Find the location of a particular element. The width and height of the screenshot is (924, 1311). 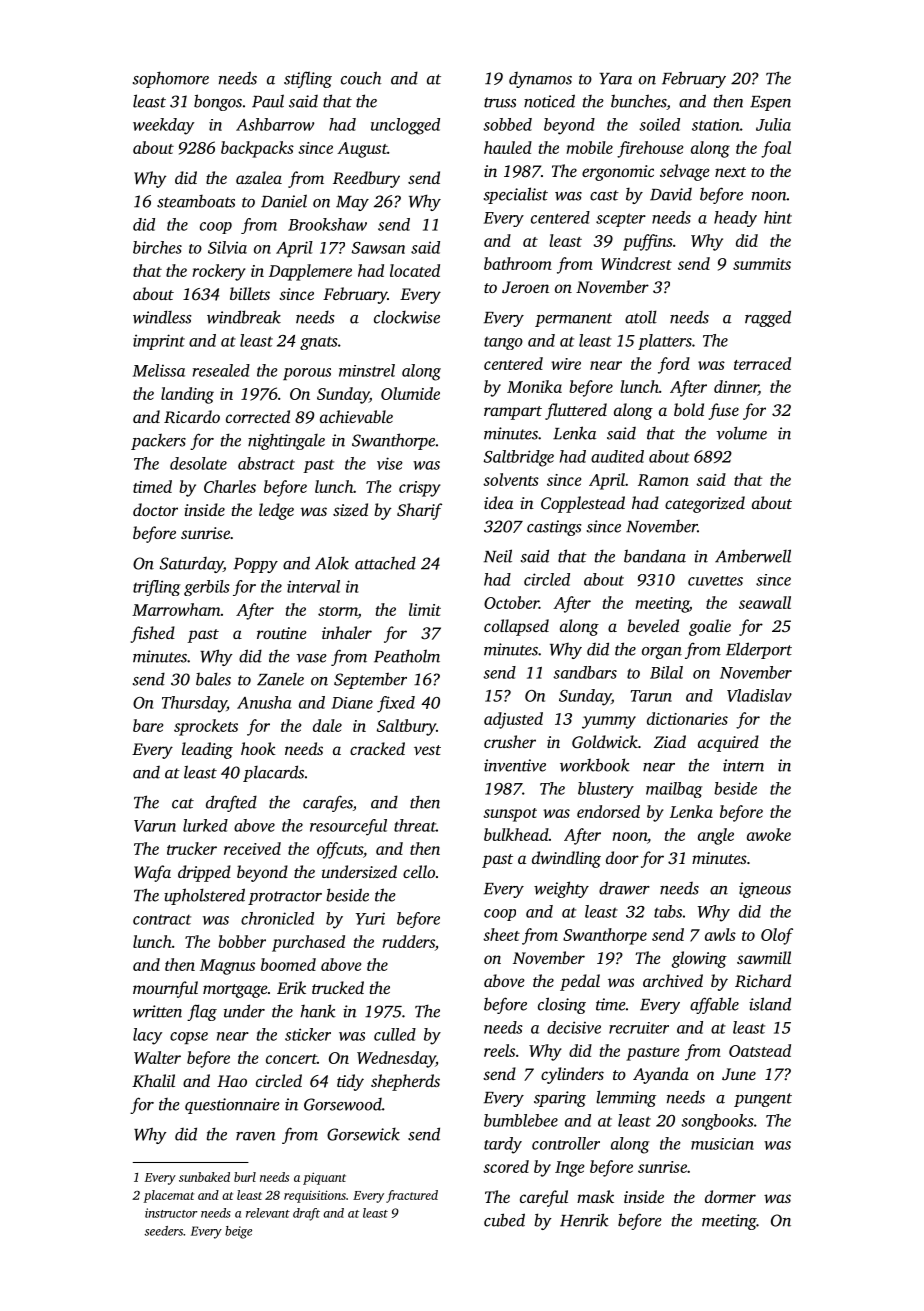

Jeroen is located at coordinates (525, 287).
